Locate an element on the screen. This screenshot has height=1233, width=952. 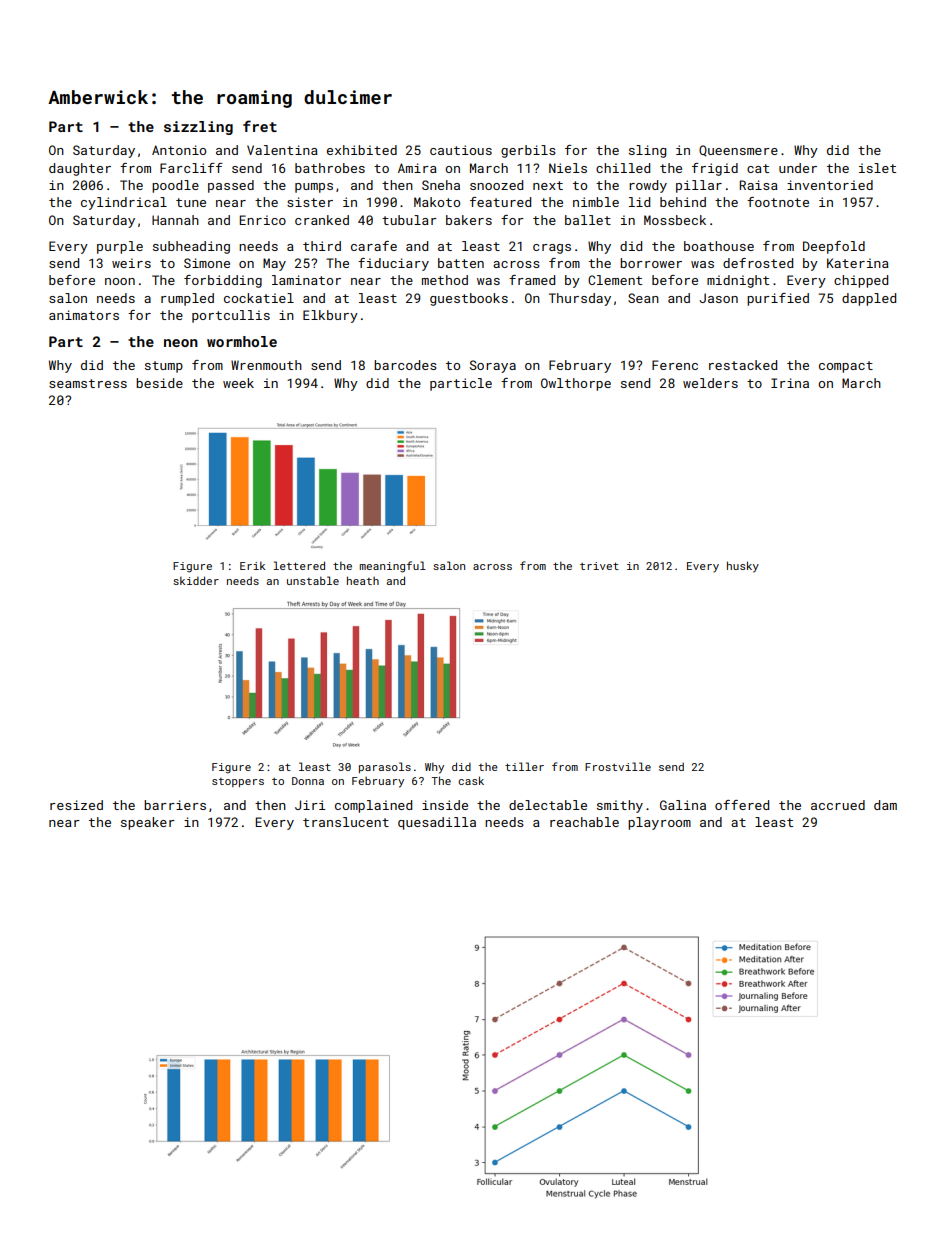
husky is located at coordinates (743, 567).
